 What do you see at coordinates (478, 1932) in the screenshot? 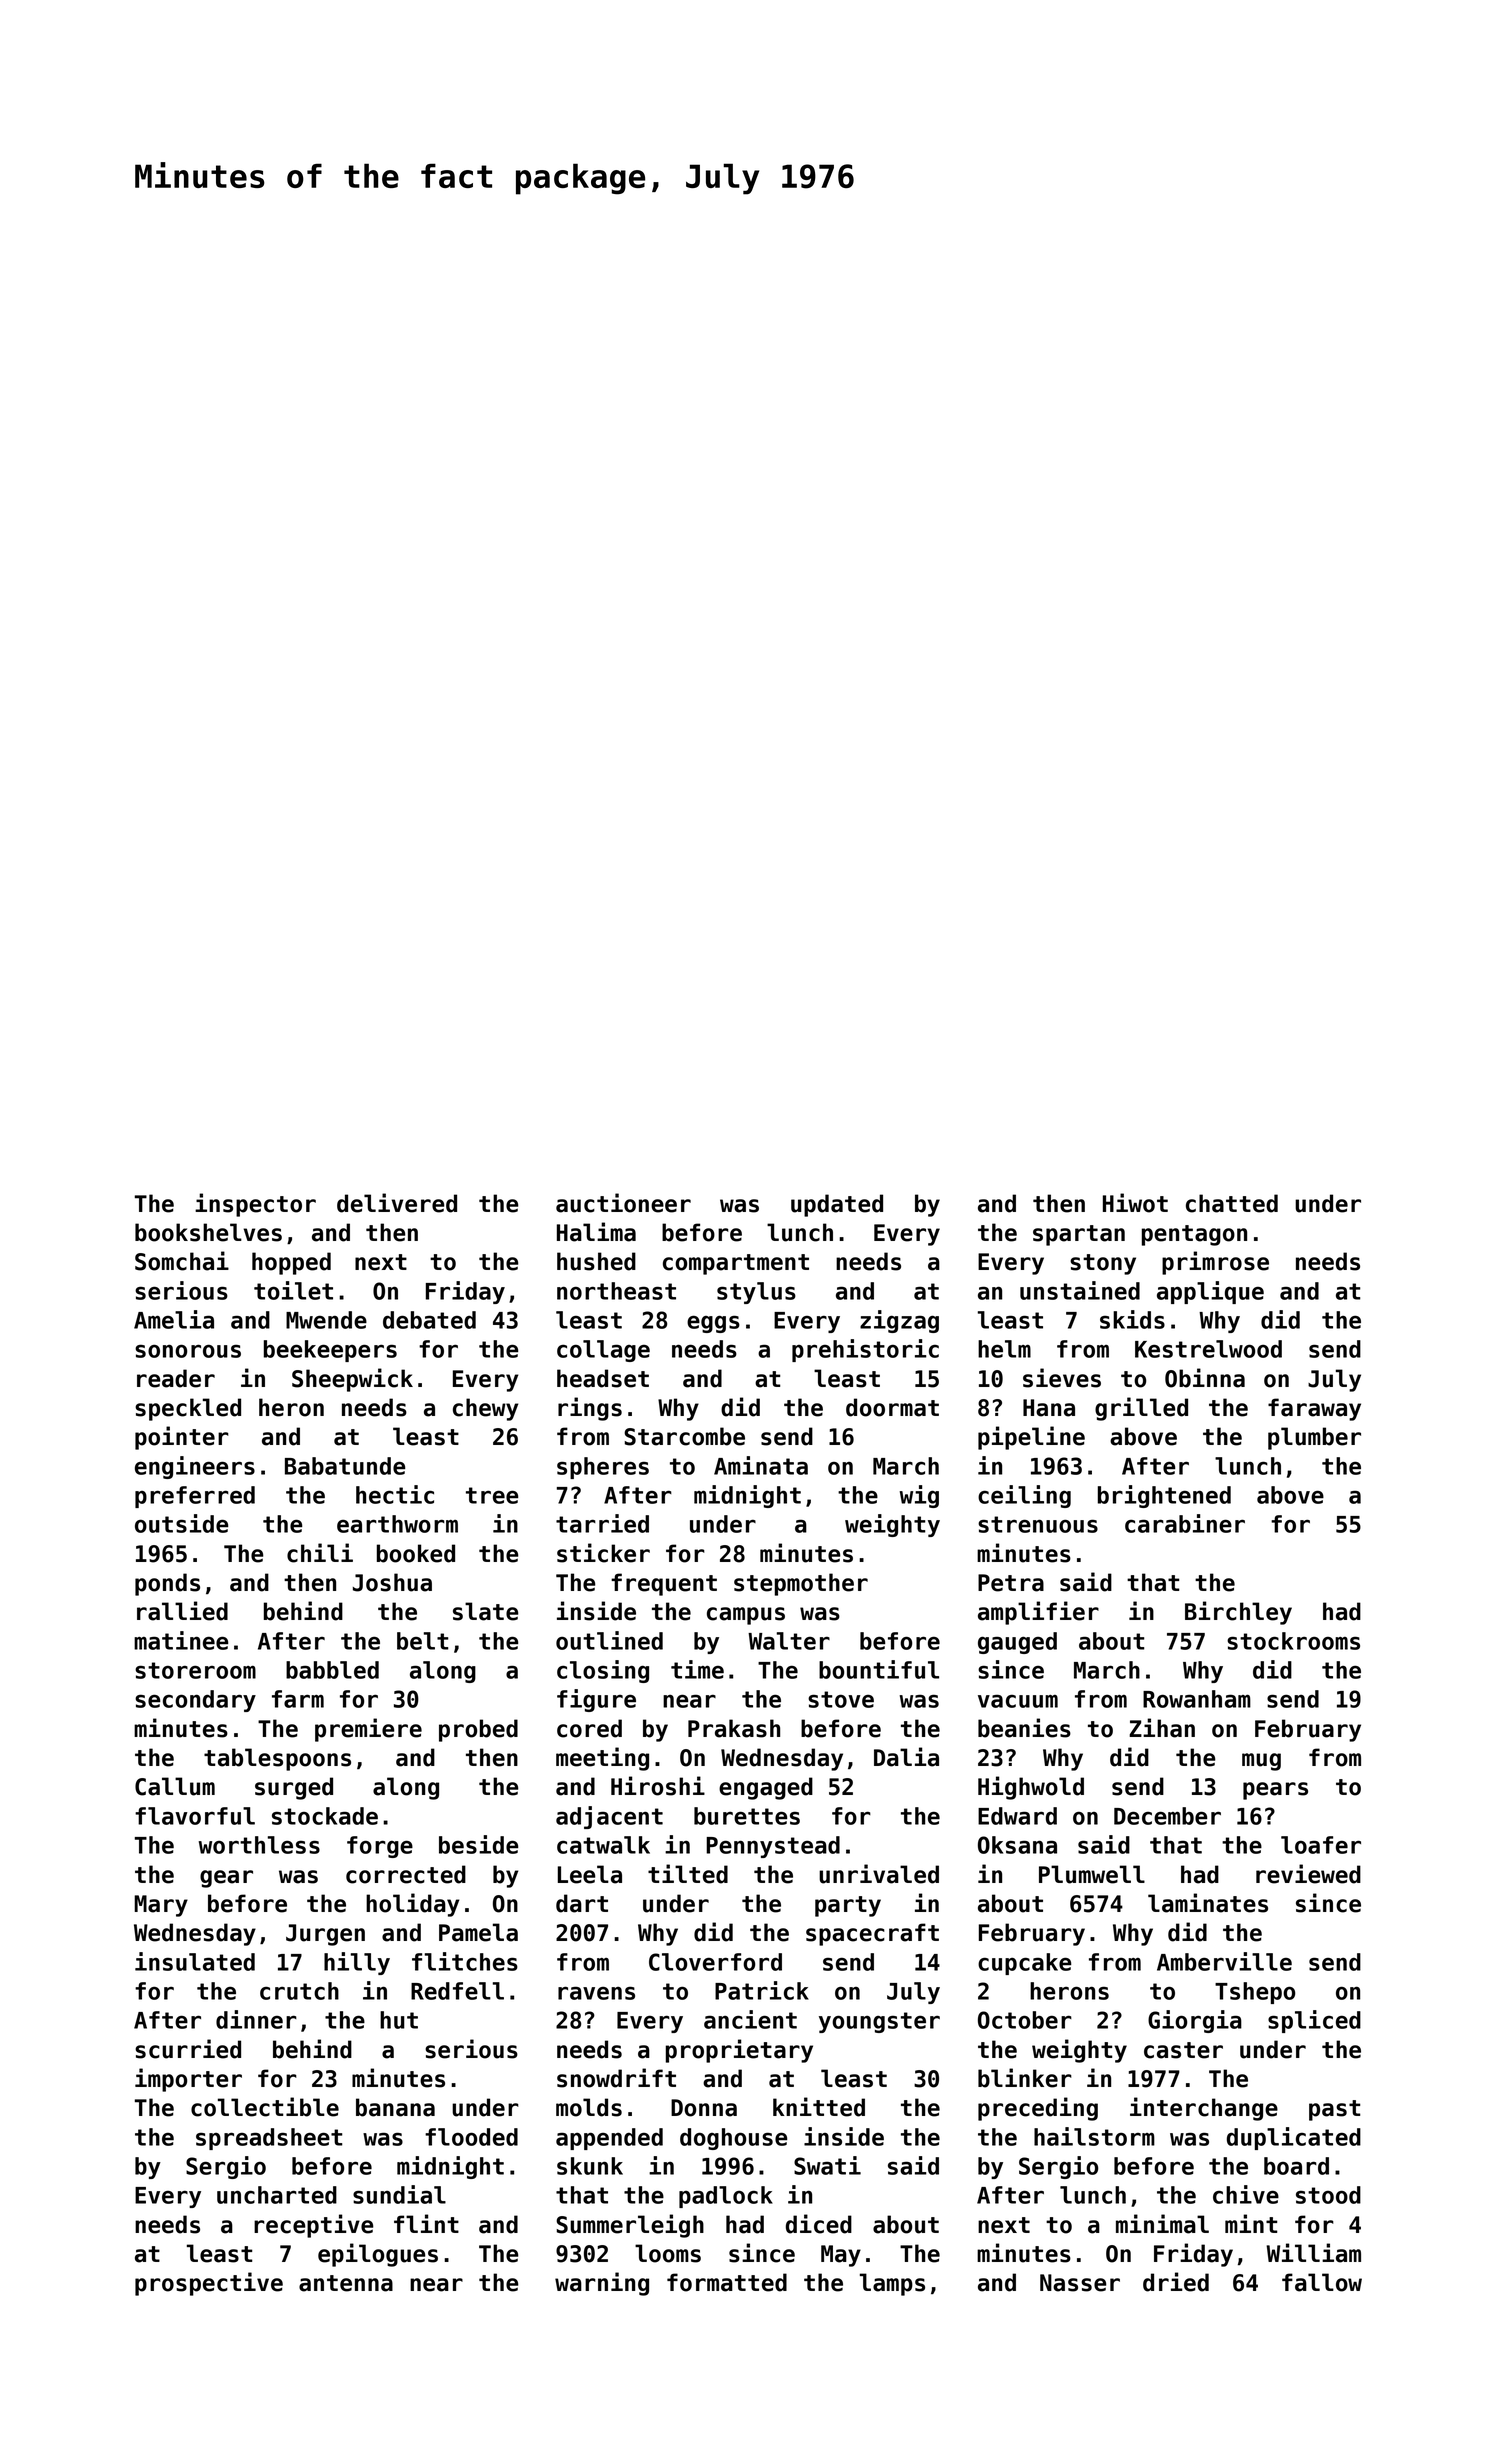
I see `Pamela` at bounding box center [478, 1932].
